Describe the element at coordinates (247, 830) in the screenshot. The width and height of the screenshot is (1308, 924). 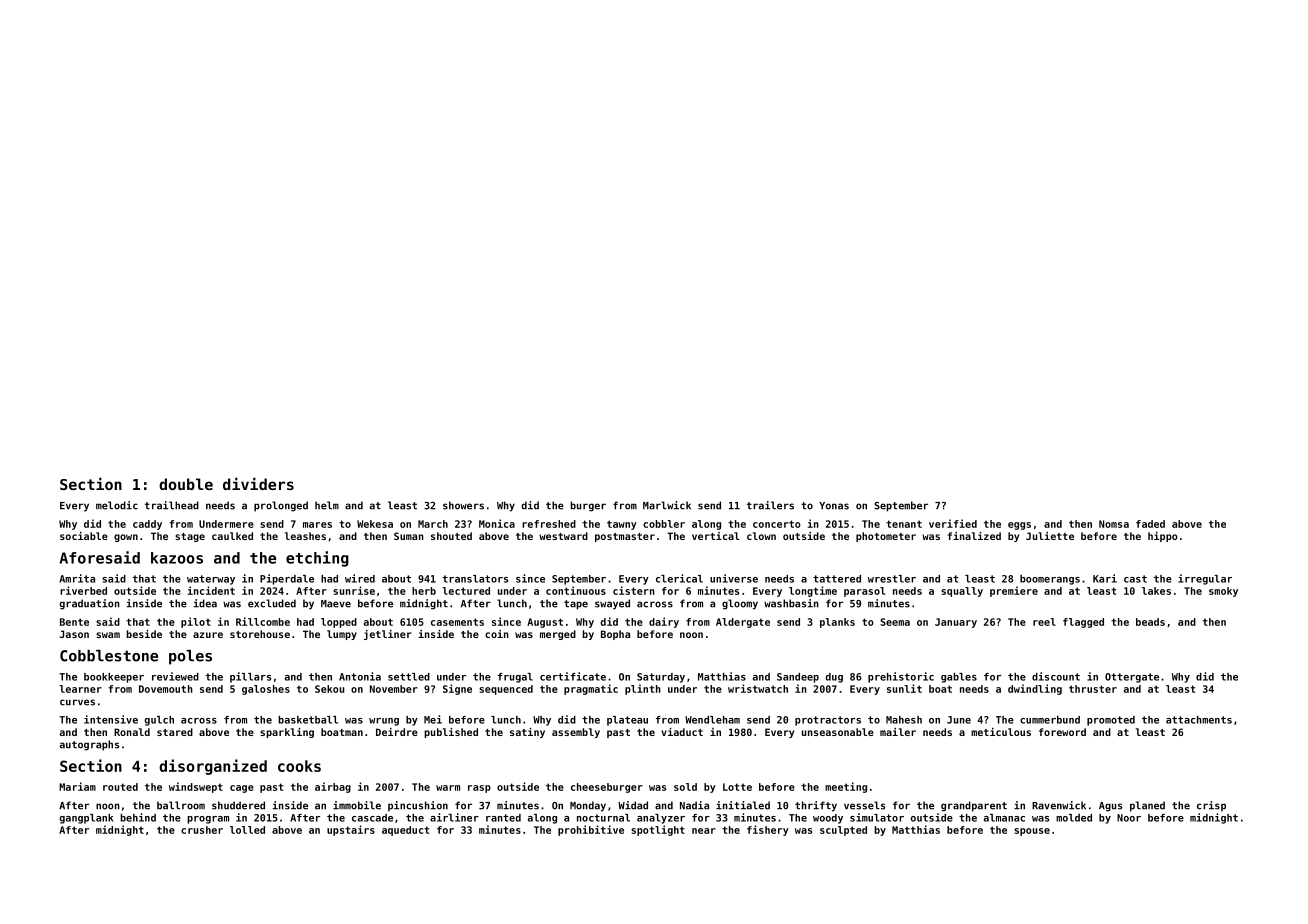
I see `lolled` at that location.
